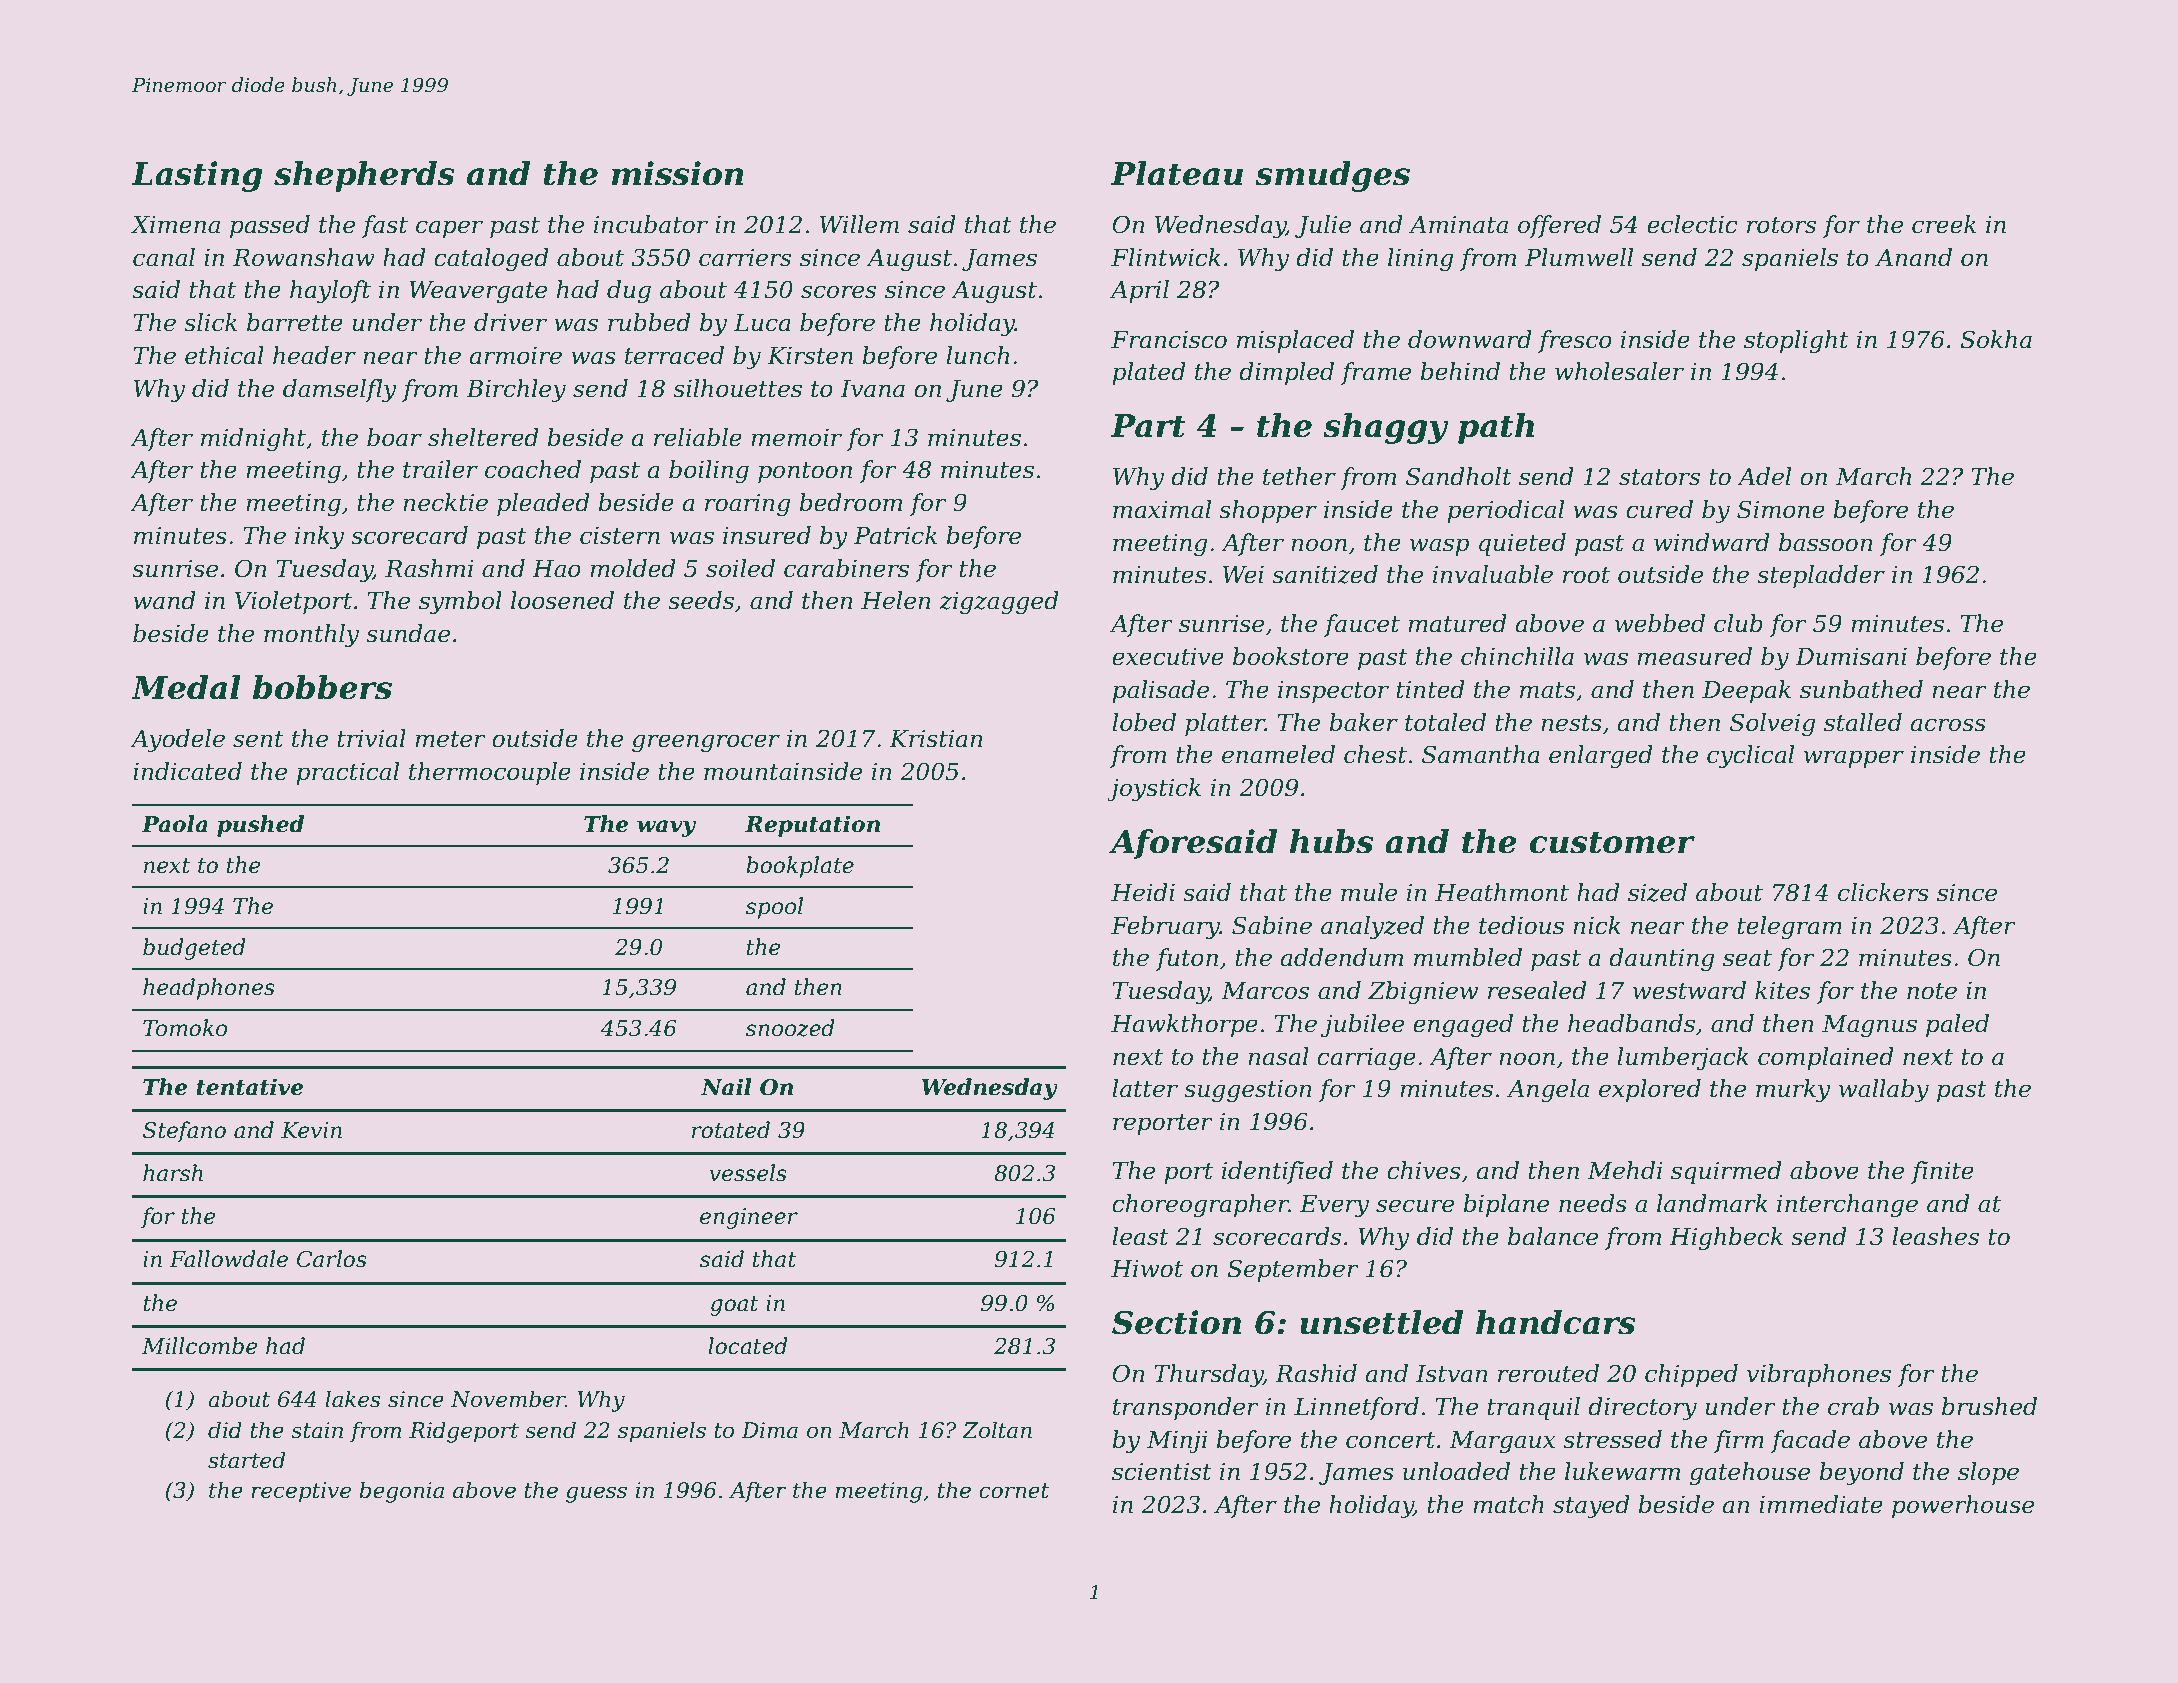 The width and height of the document is (2178, 1683). What do you see at coordinates (1944, 224) in the document?
I see `creek` at bounding box center [1944, 224].
